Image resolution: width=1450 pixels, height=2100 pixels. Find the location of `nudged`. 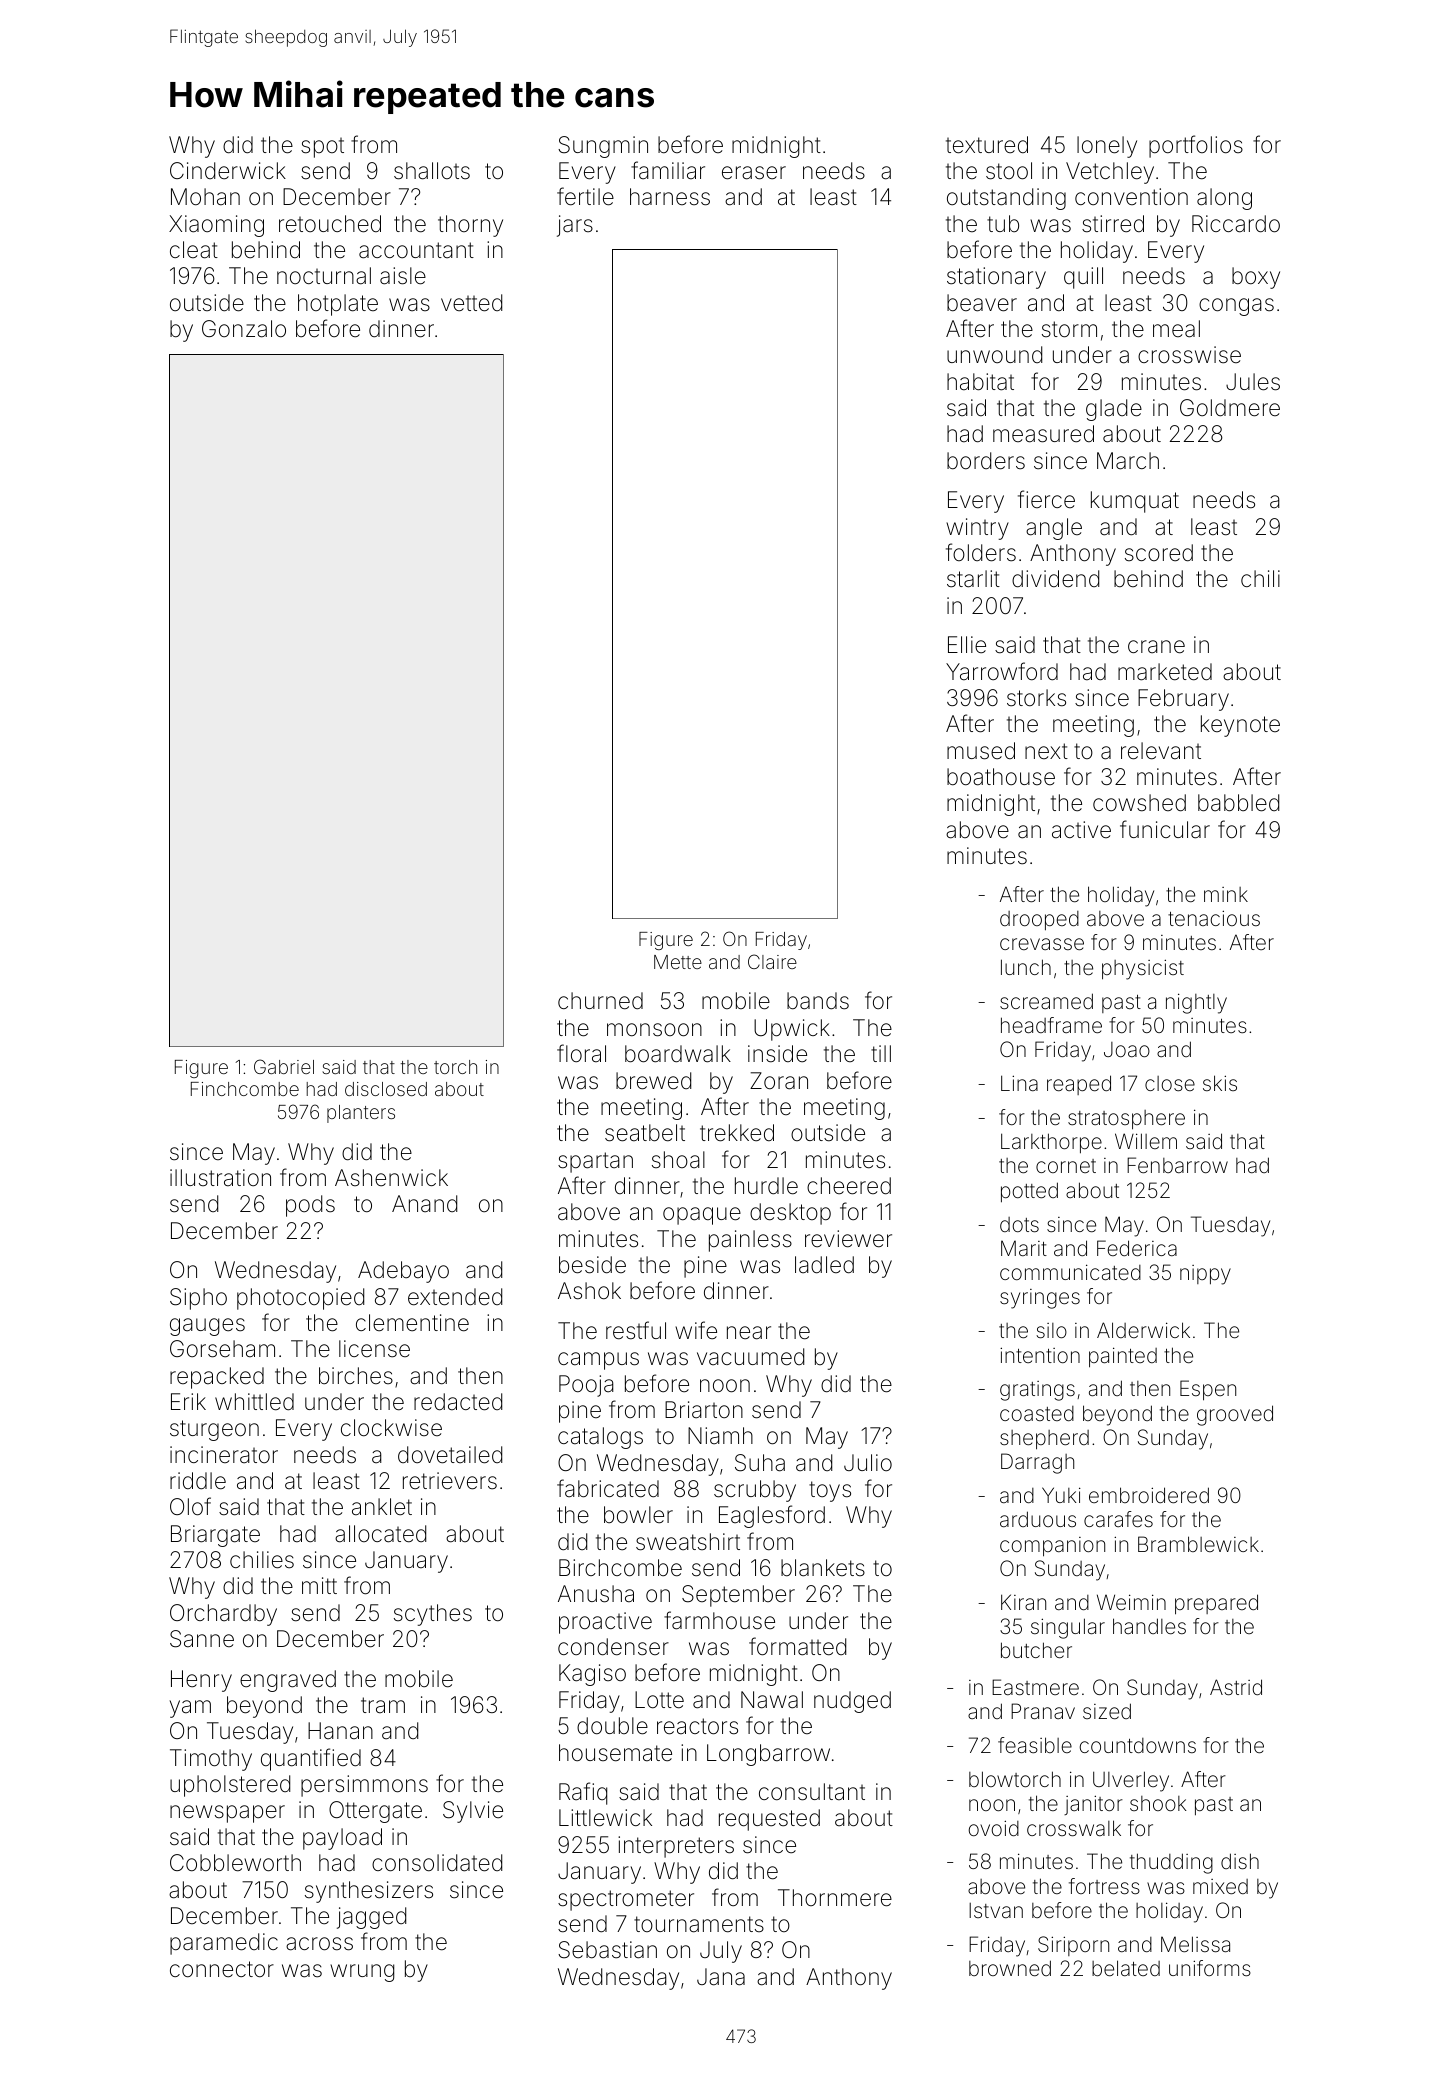

nudged is located at coordinates (852, 1702).
